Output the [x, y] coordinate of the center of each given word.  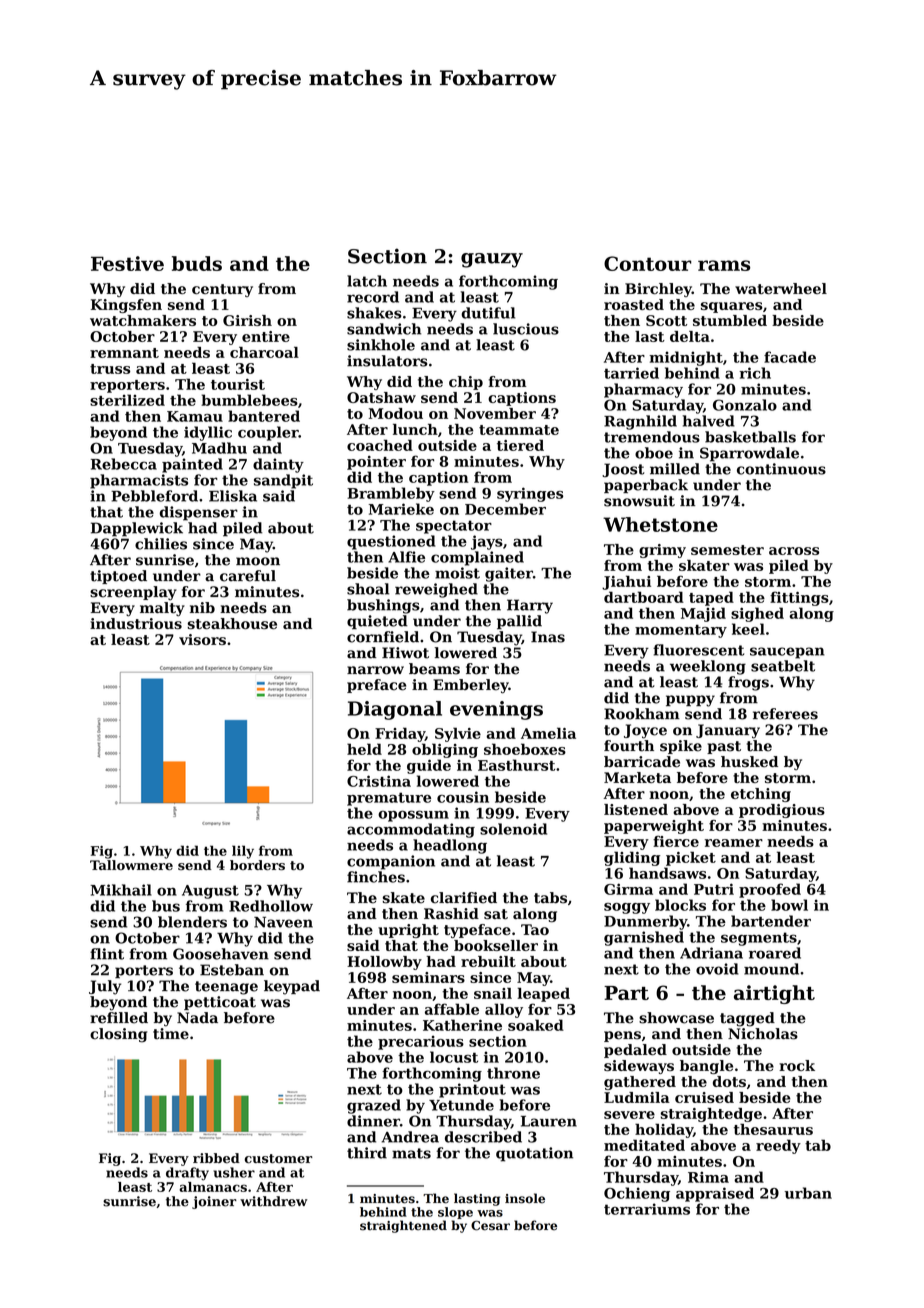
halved [709, 421]
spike [681, 747]
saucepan [787, 653]
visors [202, 639]
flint [107, 954]
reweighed [436, 590]
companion [391, 862]
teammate [519, 430]
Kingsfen [126, 306]
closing [118, 1035]
